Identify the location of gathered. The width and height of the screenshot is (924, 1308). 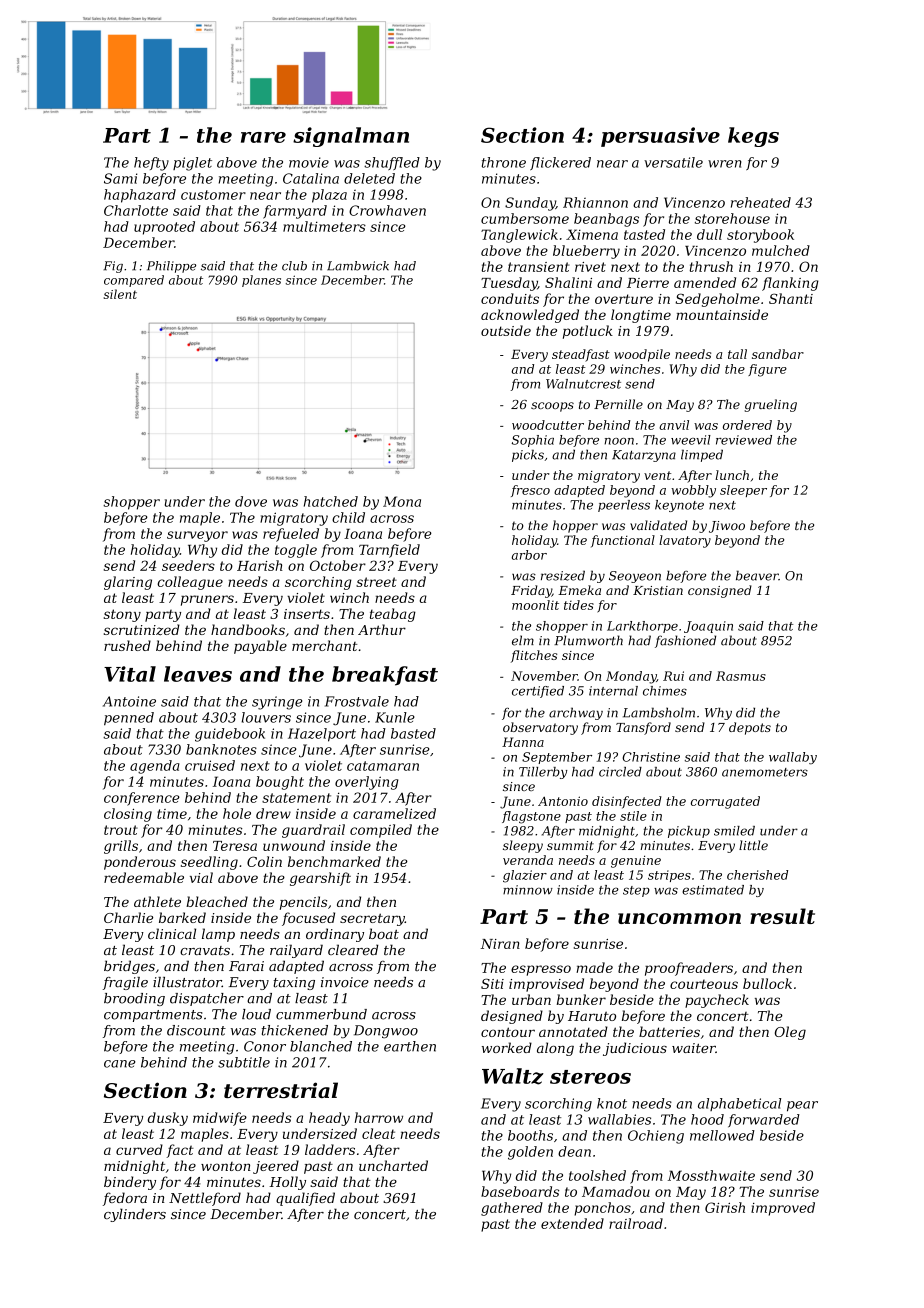
(512, 1209).
